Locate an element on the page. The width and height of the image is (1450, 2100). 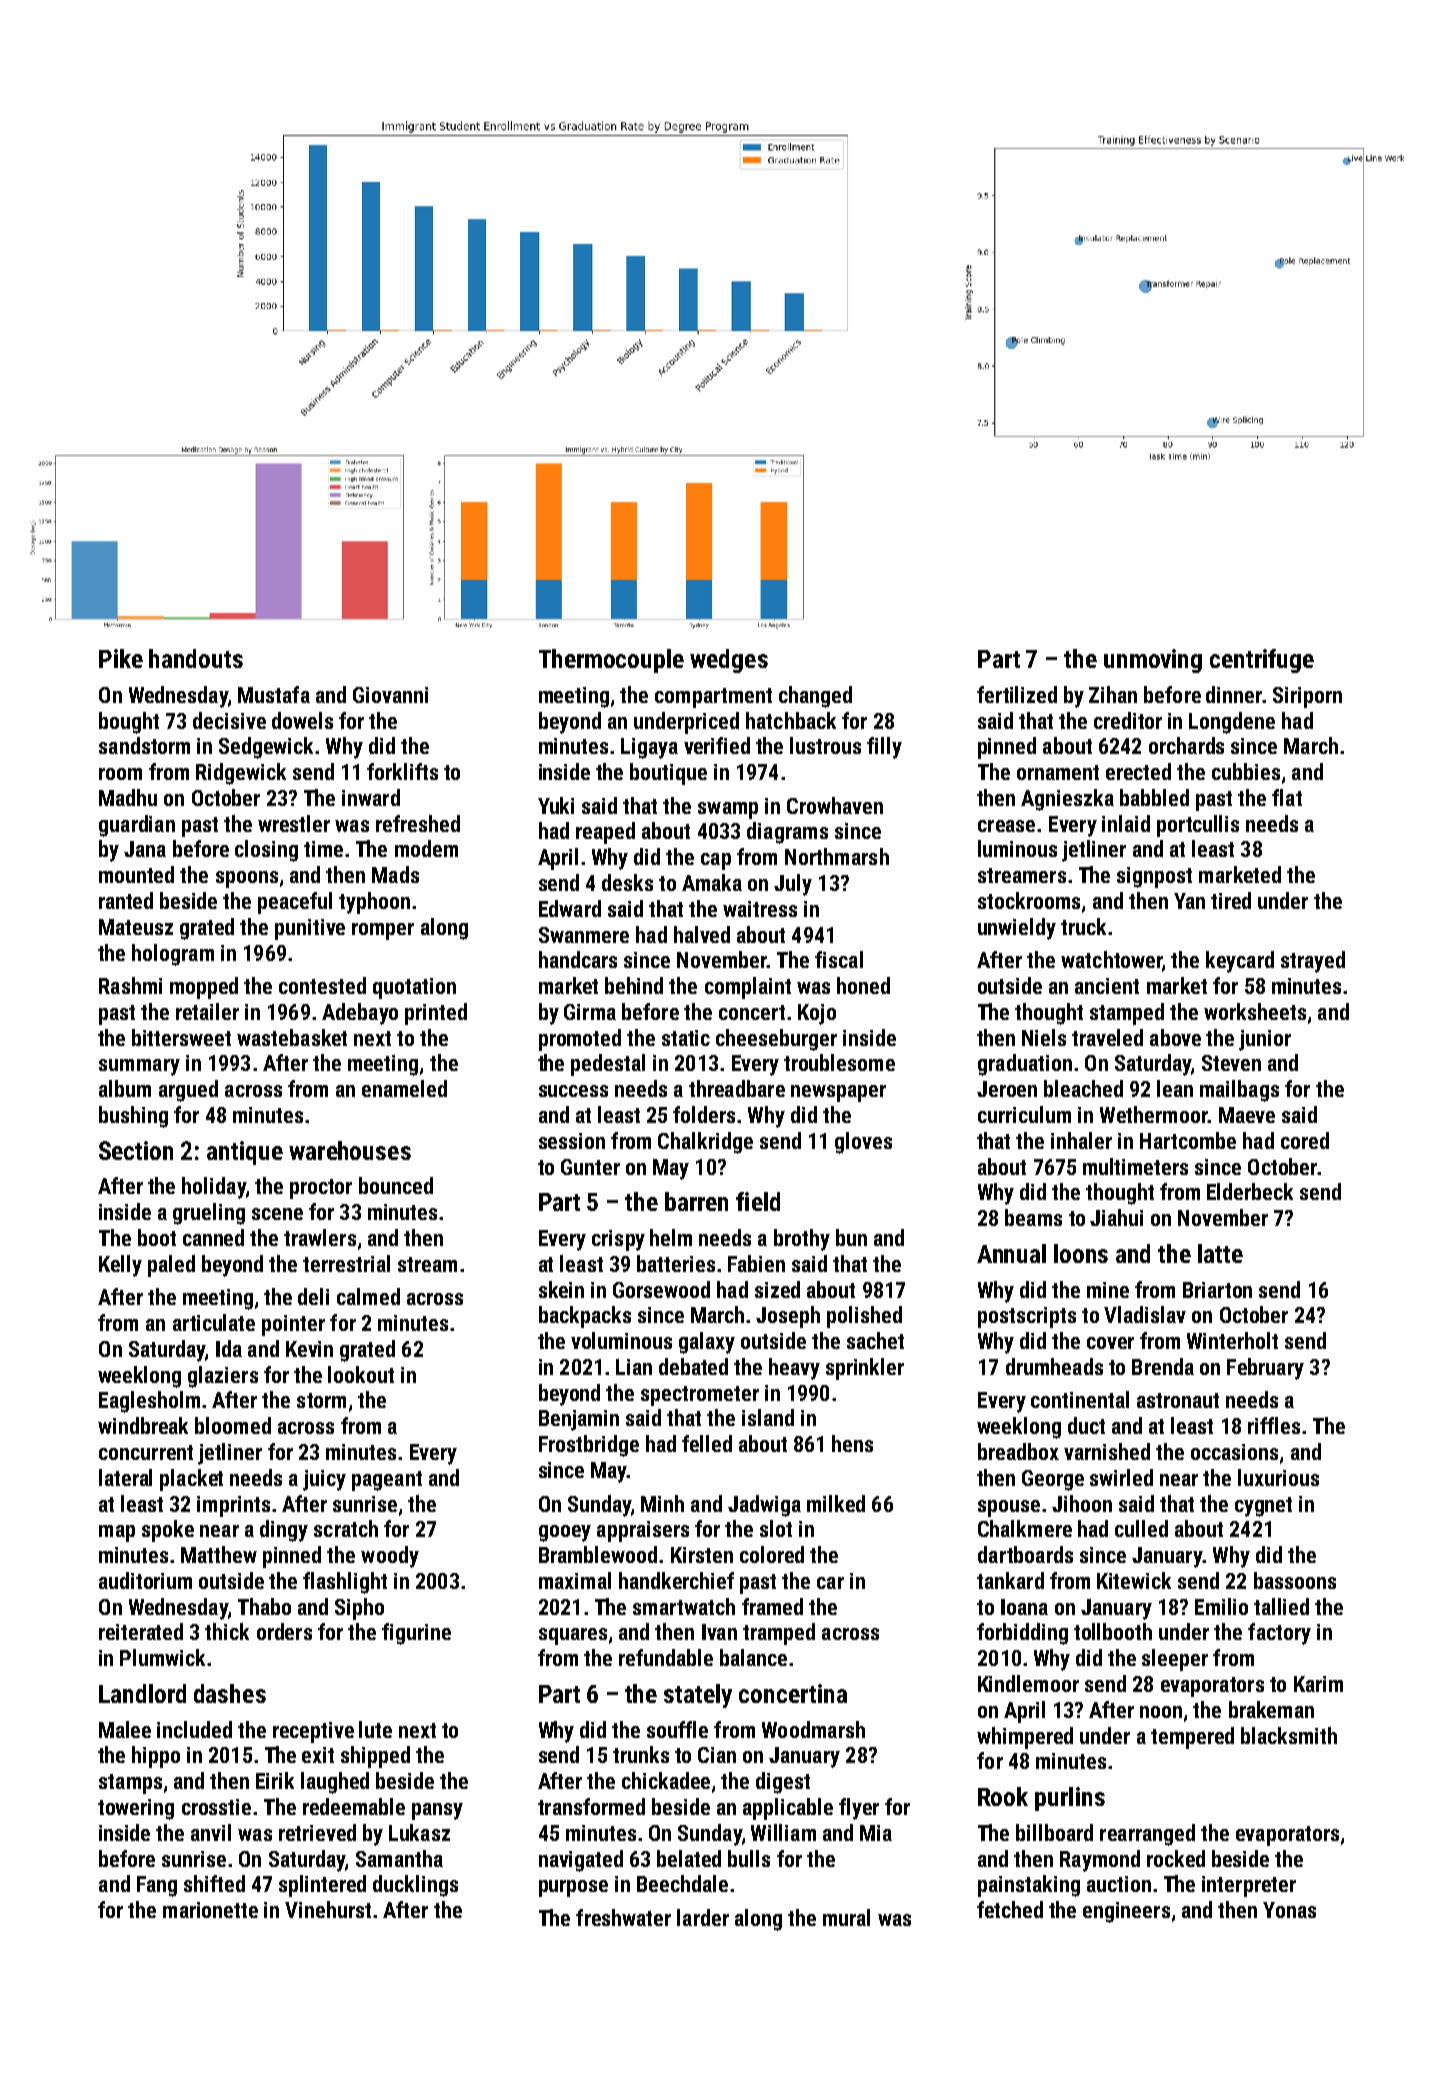
mural is located at coordinates (846, 1917).
